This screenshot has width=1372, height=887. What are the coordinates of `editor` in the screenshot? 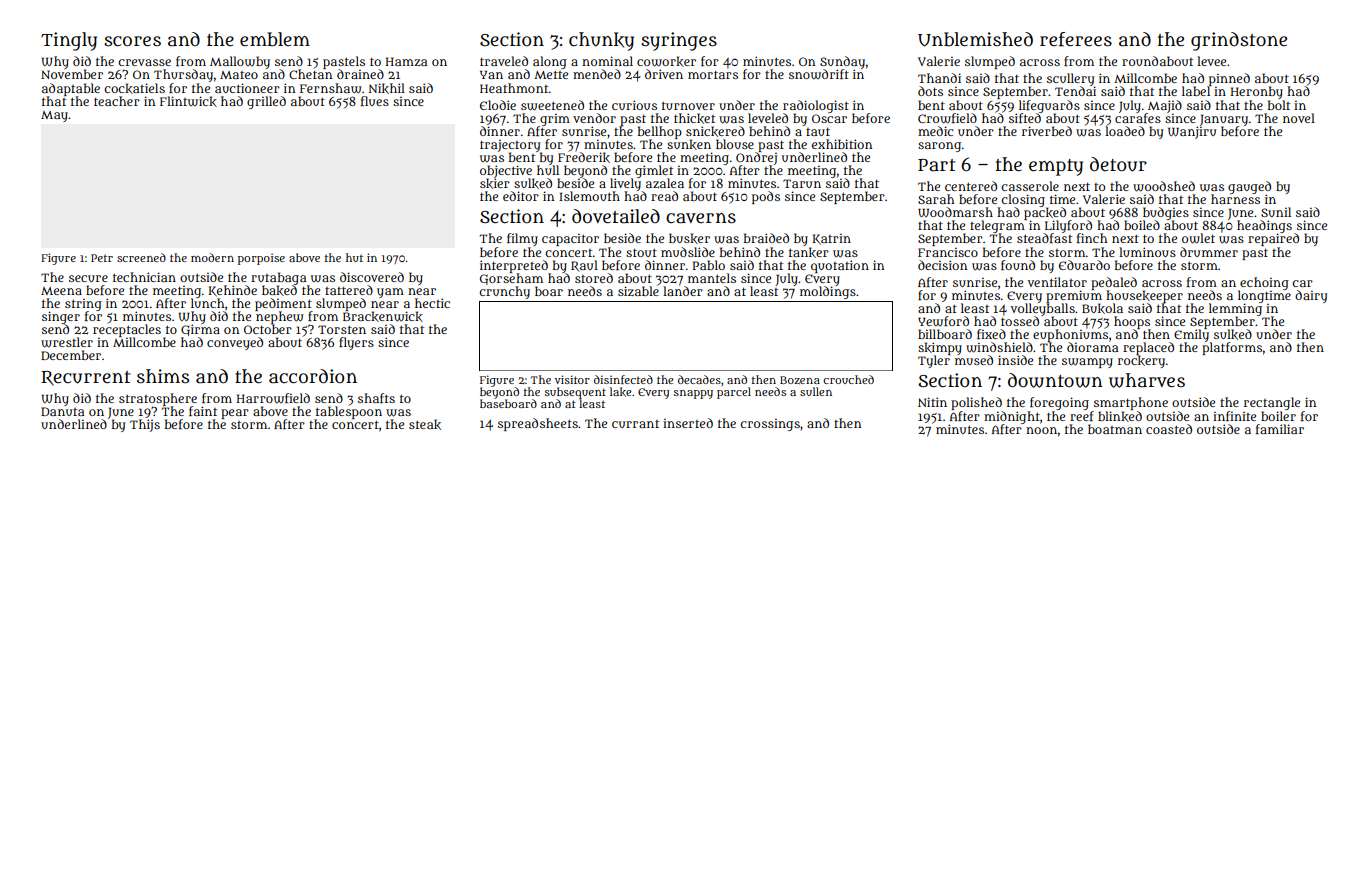 It's located at (521, 196).
